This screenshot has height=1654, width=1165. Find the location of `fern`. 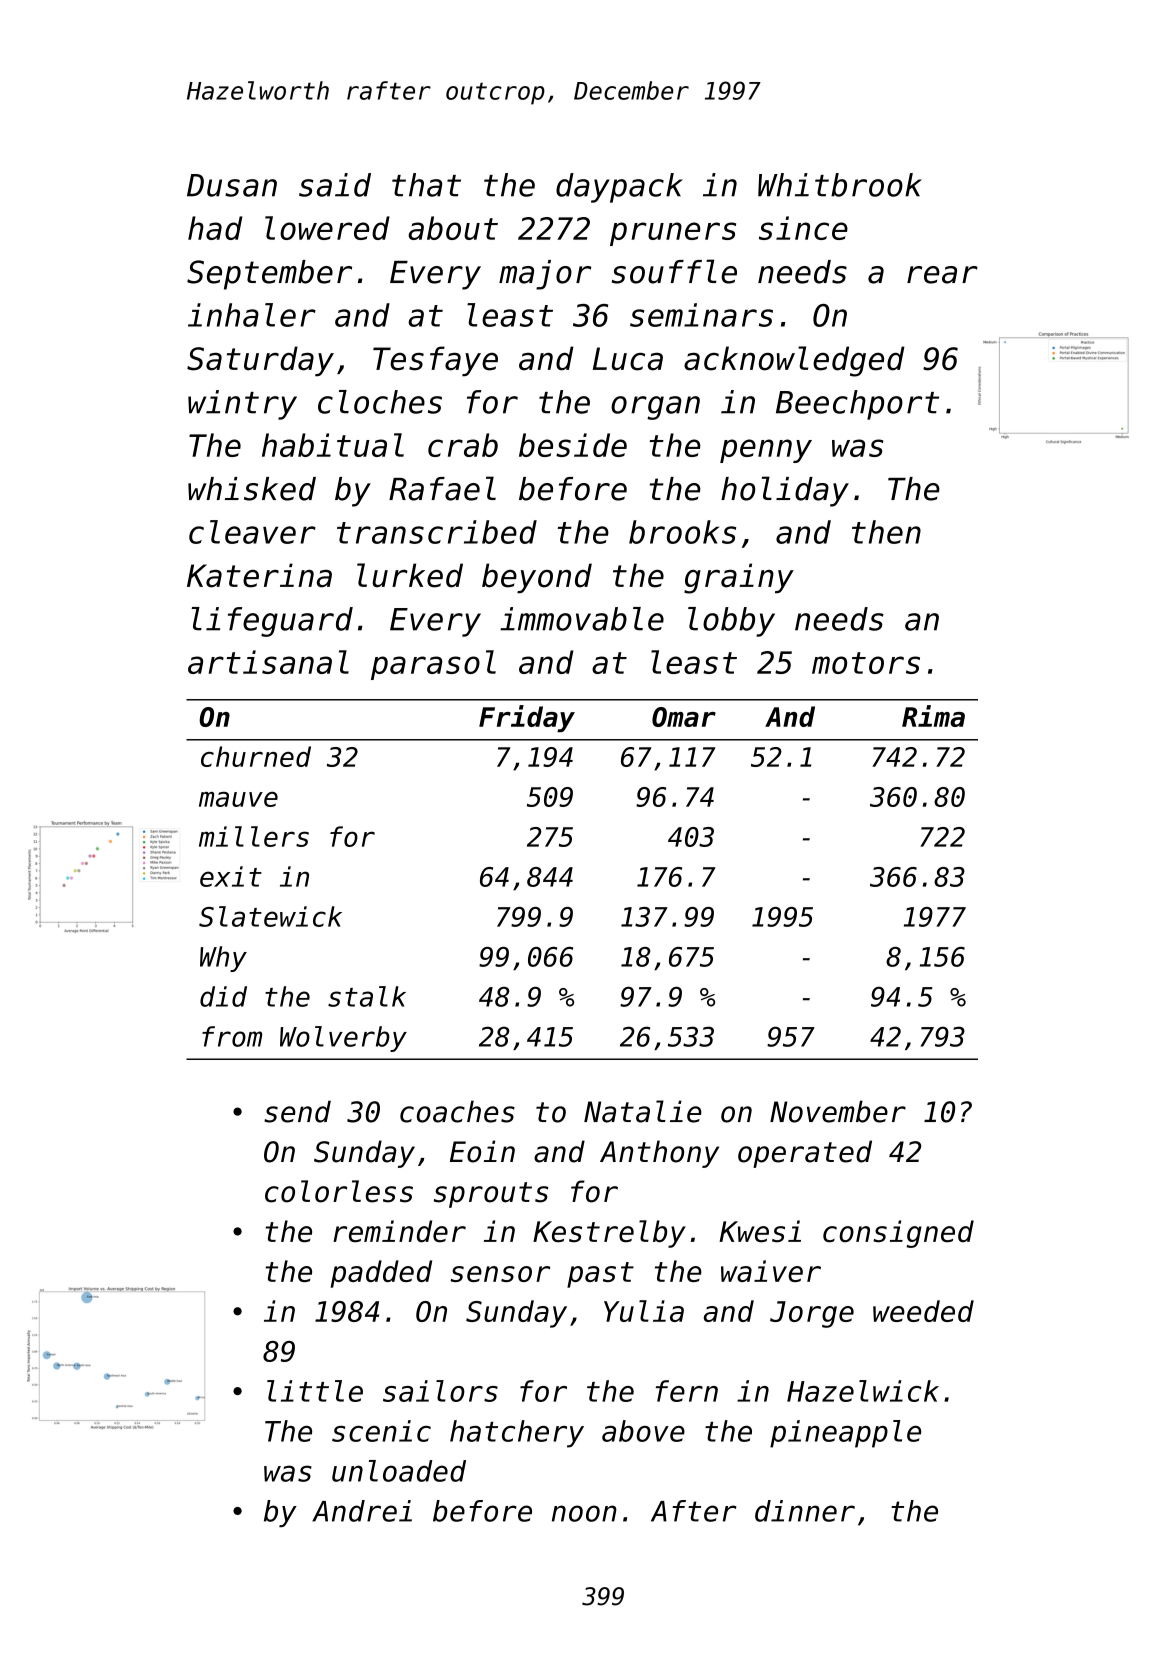

fern is located at coordinates (687, 1391).
